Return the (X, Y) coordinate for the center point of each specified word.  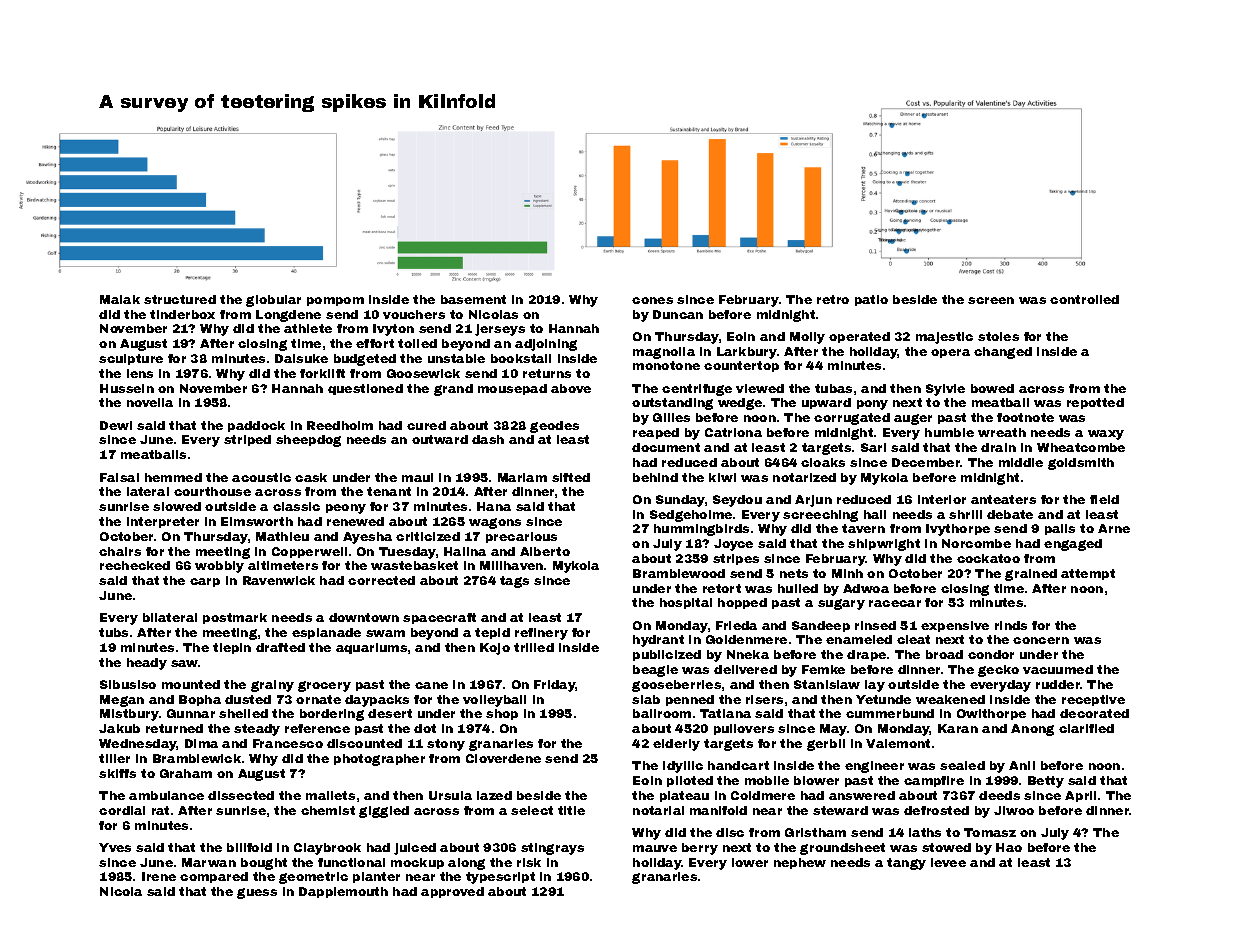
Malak (120, 299)
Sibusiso (128, 684)
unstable (456, 358)
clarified (1086, 728)
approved (452, 892)
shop (502, 714)
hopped (742, 603)
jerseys (500, 330)
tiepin (232, 648)
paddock (256, 426)
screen (991, 300)
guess (257, 893)
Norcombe (976, 543)
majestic (944, 338)
